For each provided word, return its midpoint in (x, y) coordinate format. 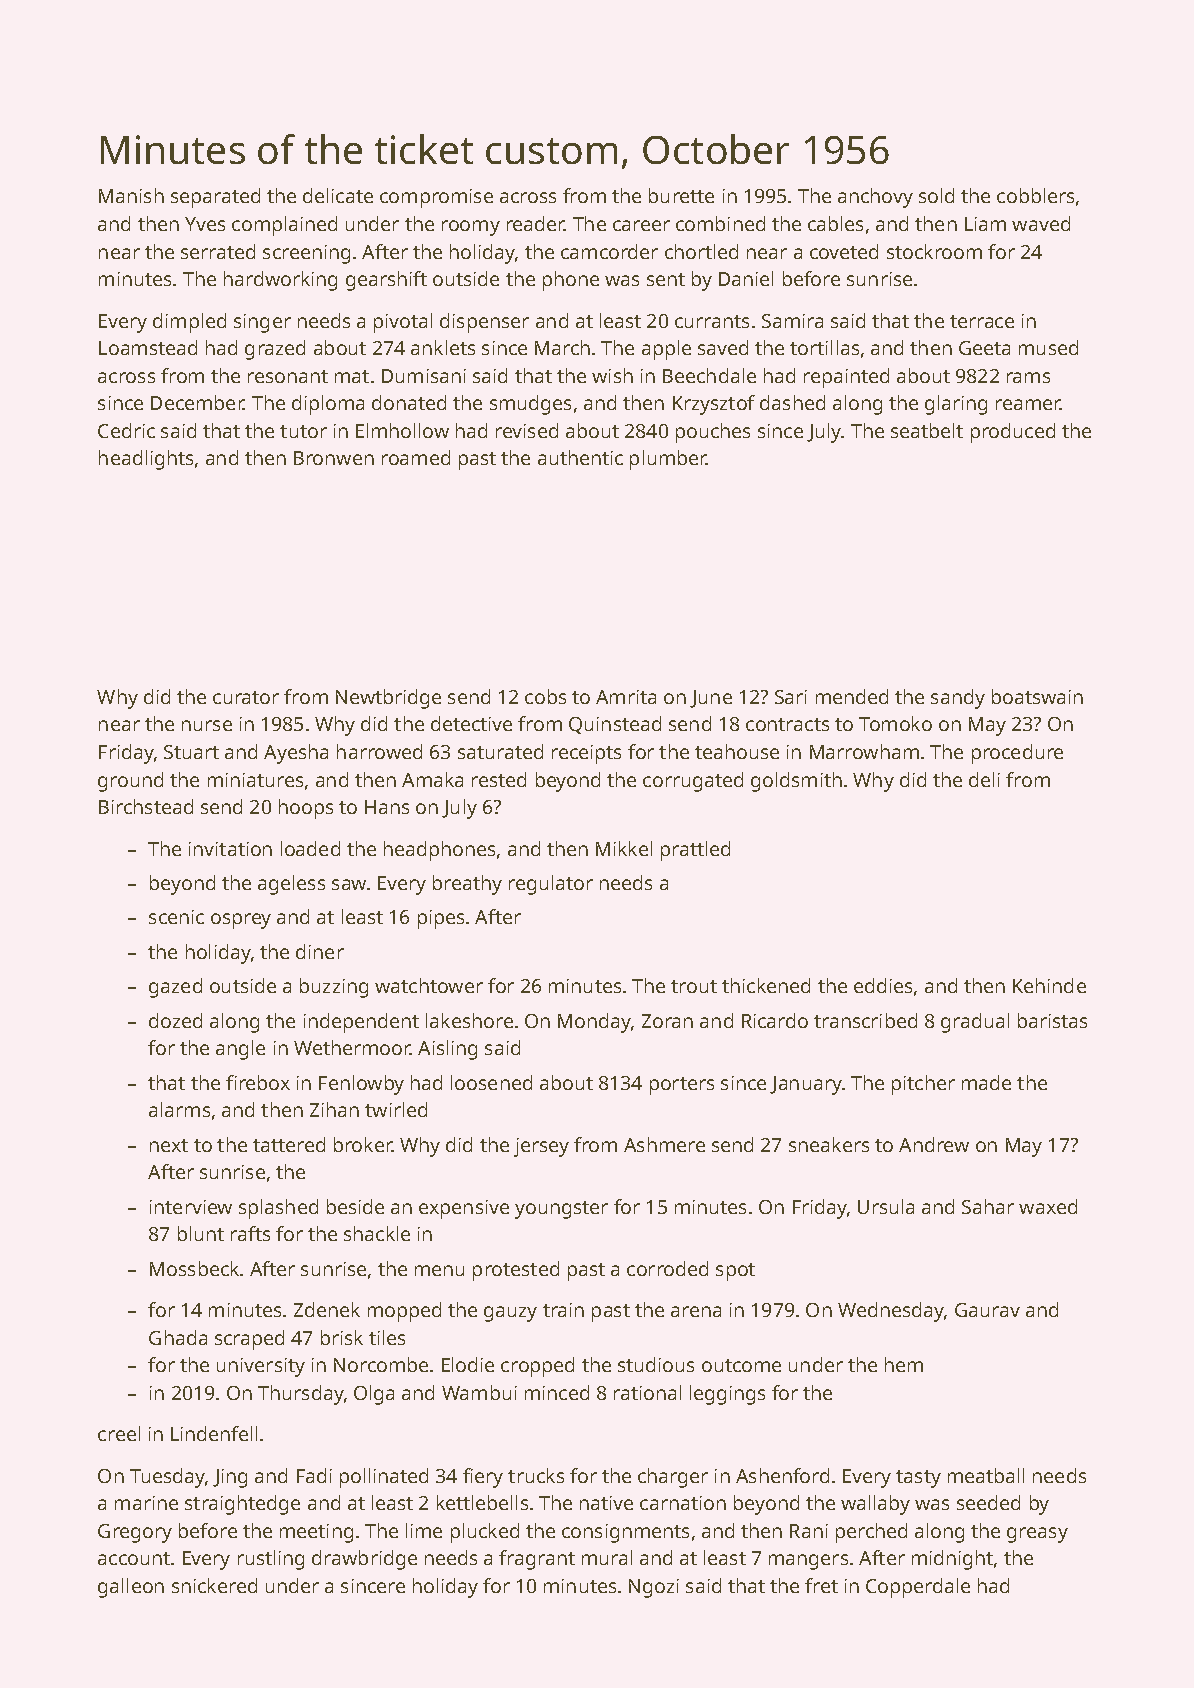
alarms (179, 1109)
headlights (146, 460)
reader (536, 223)
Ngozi (654, 1588)
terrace (982, 321)
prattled (695, 851)
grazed (275, 350)
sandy (958, 699)
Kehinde (1049, 985)
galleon (131, 1588)
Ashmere (664, 1144)
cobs (545, 696)
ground (130, 782)
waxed (1048, 1206)
